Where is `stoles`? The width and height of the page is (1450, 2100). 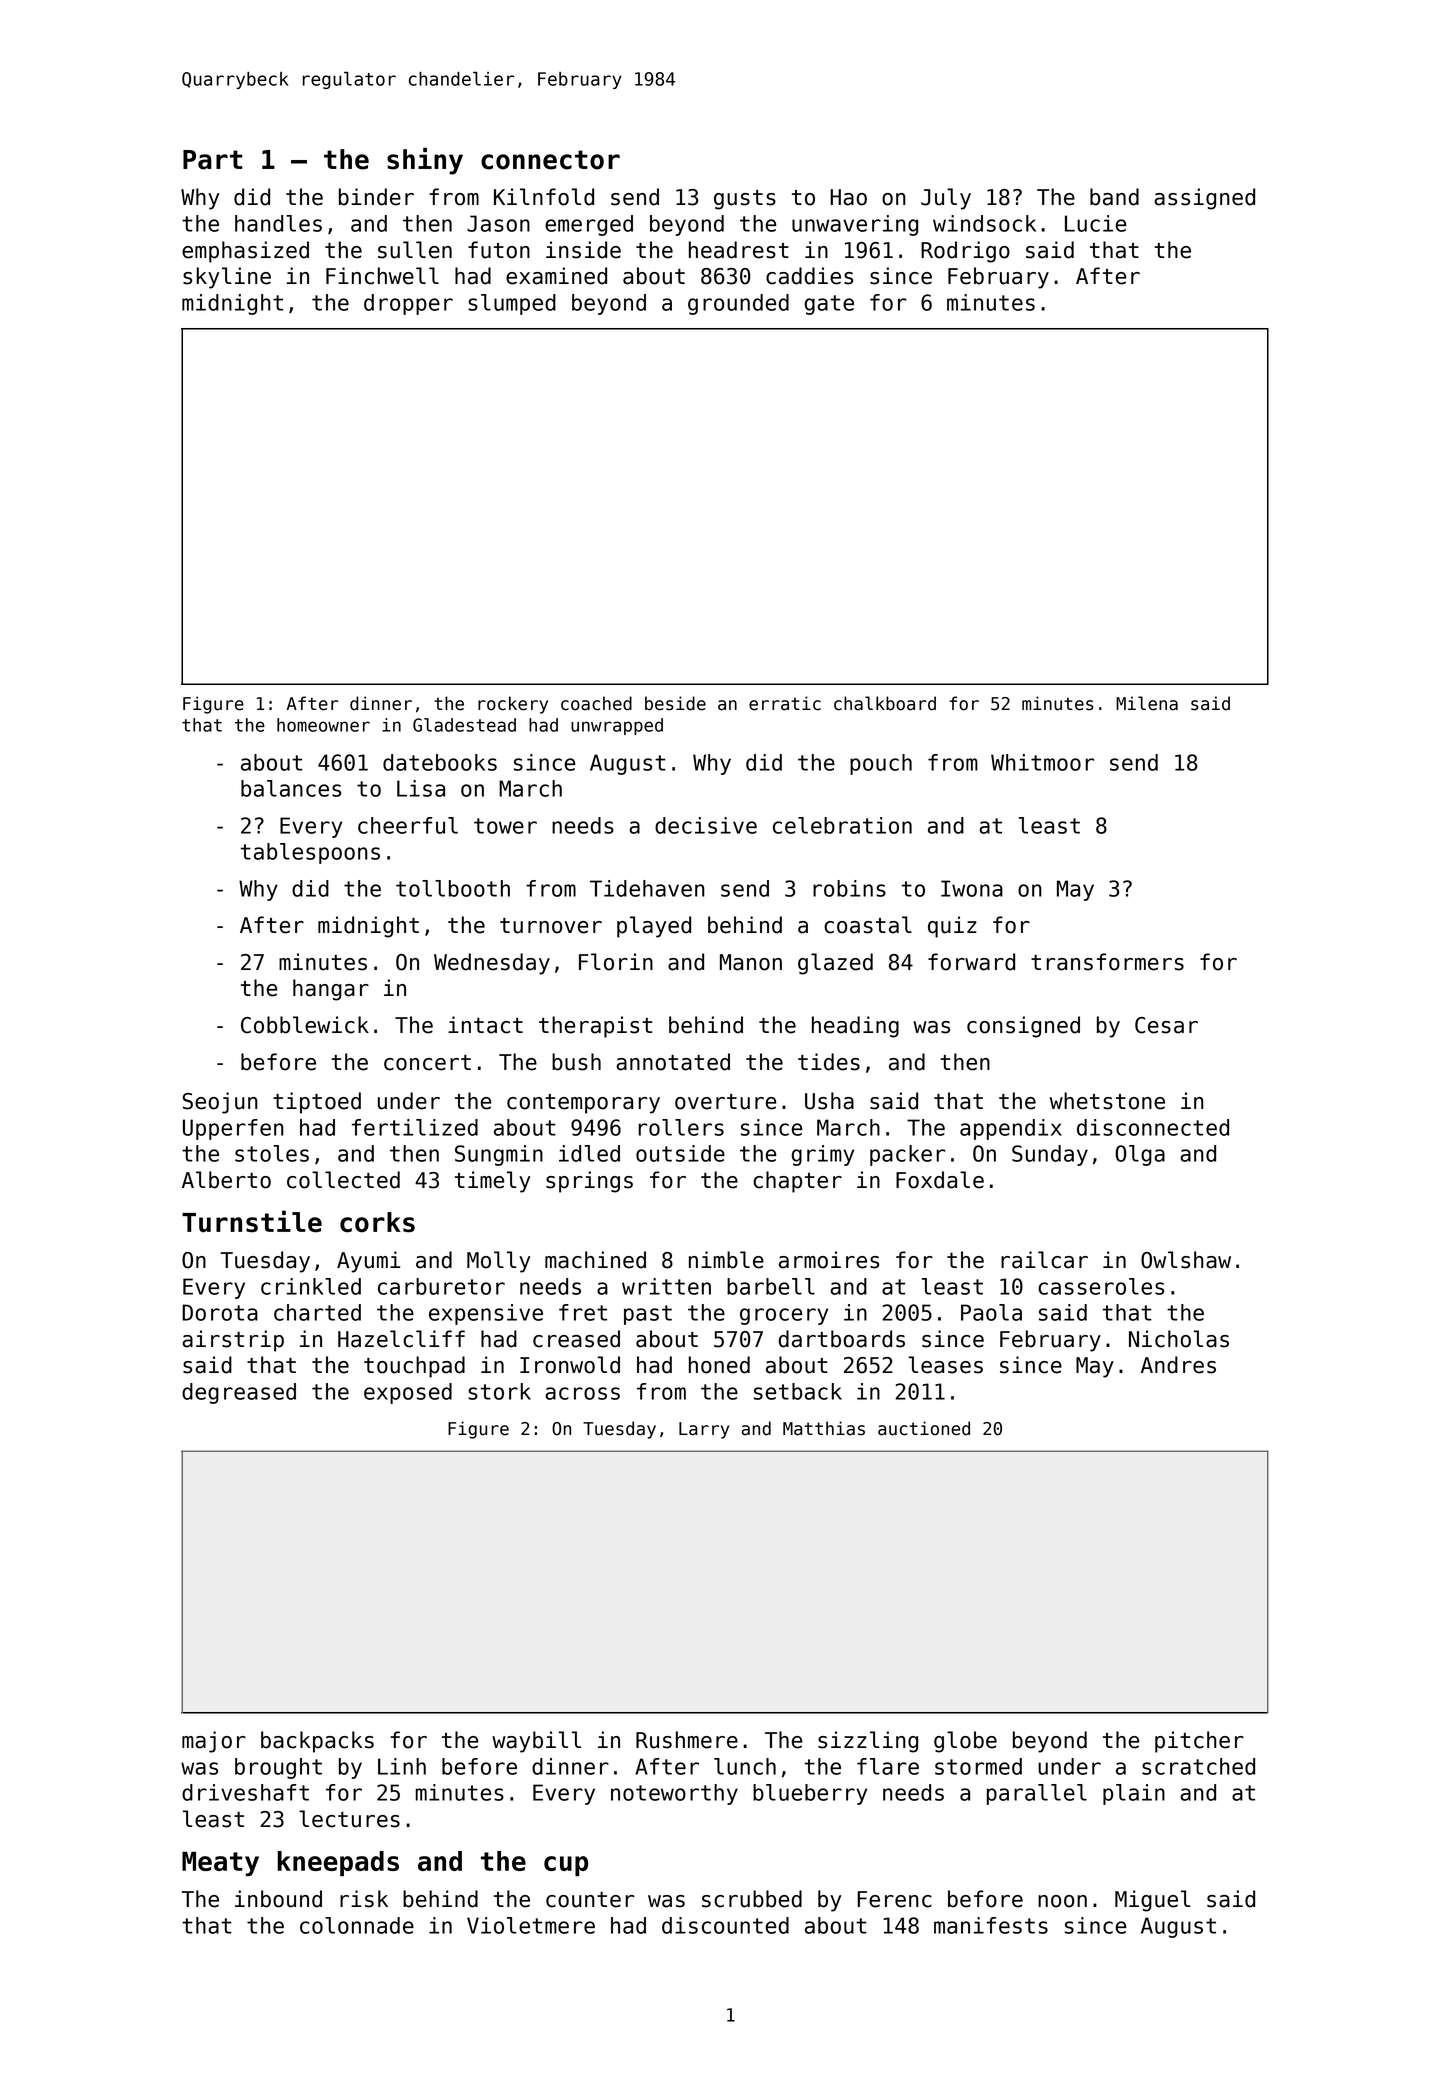
stoles is located at coordinates (272, 1153).
